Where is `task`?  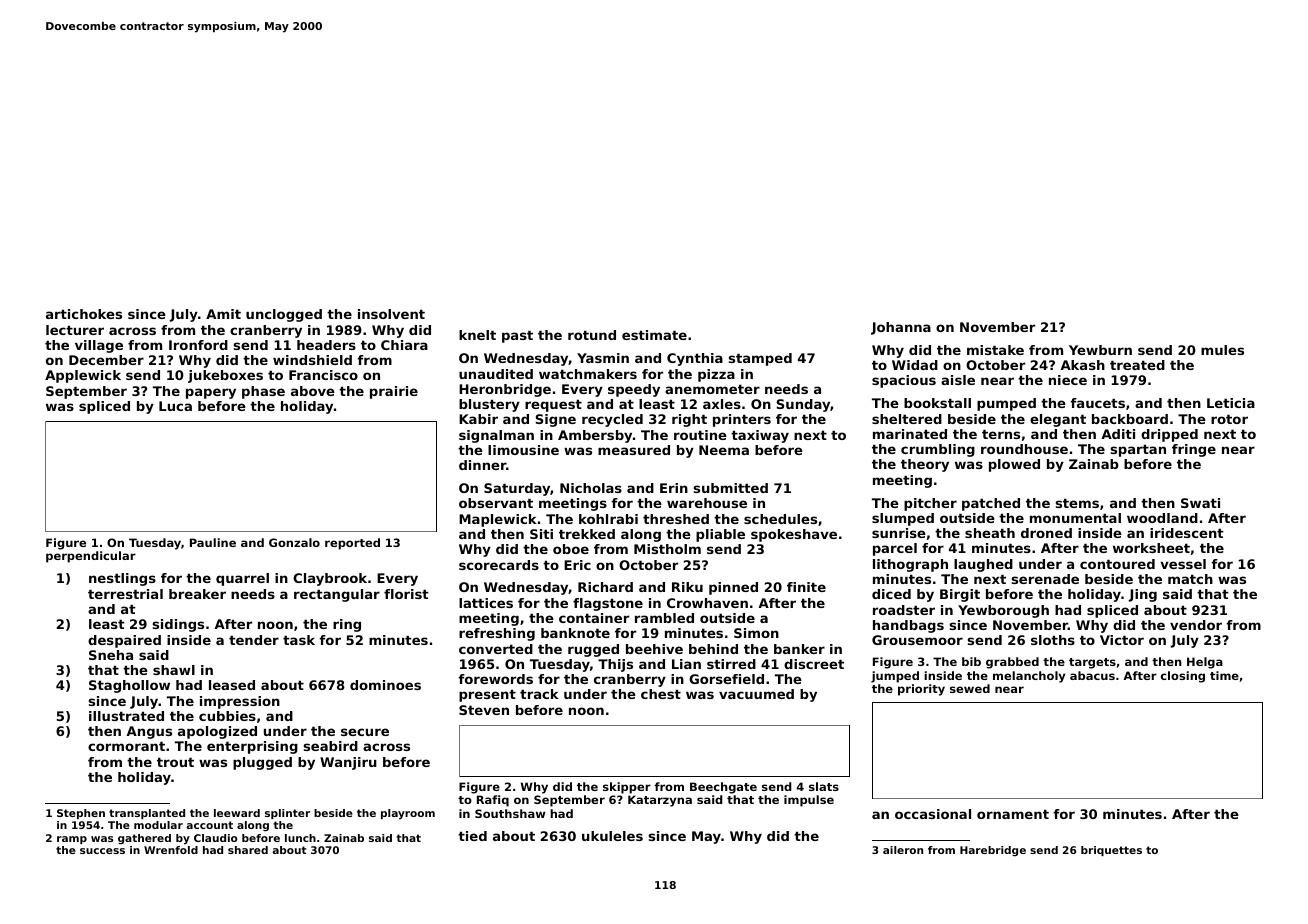 task is located at coordinates (299, 640).
